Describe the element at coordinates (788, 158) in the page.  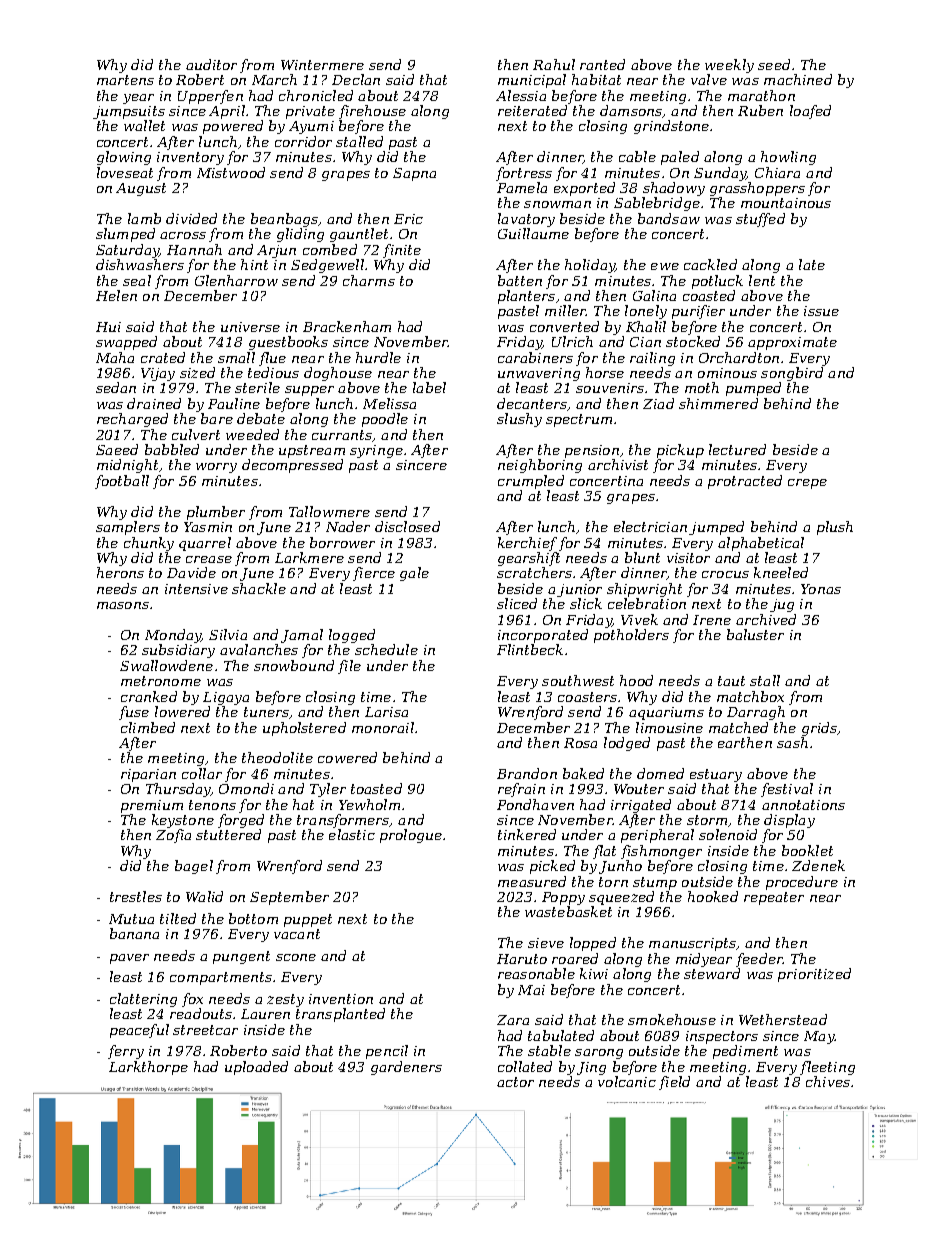
I see `howling` at that location.
